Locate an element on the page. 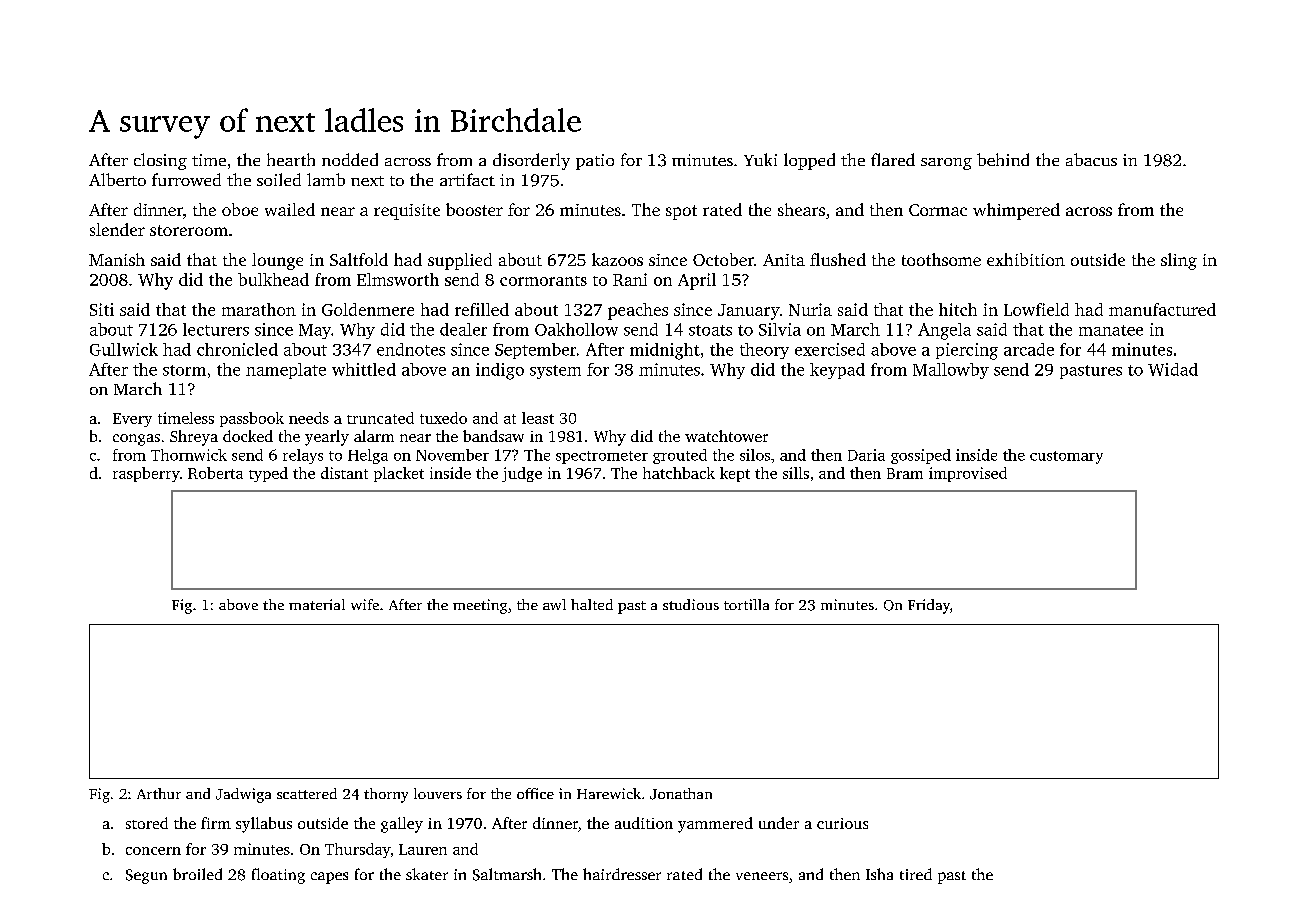 This image has width=1308, height=924. hairdresser is located at coordinates (622, 874).
